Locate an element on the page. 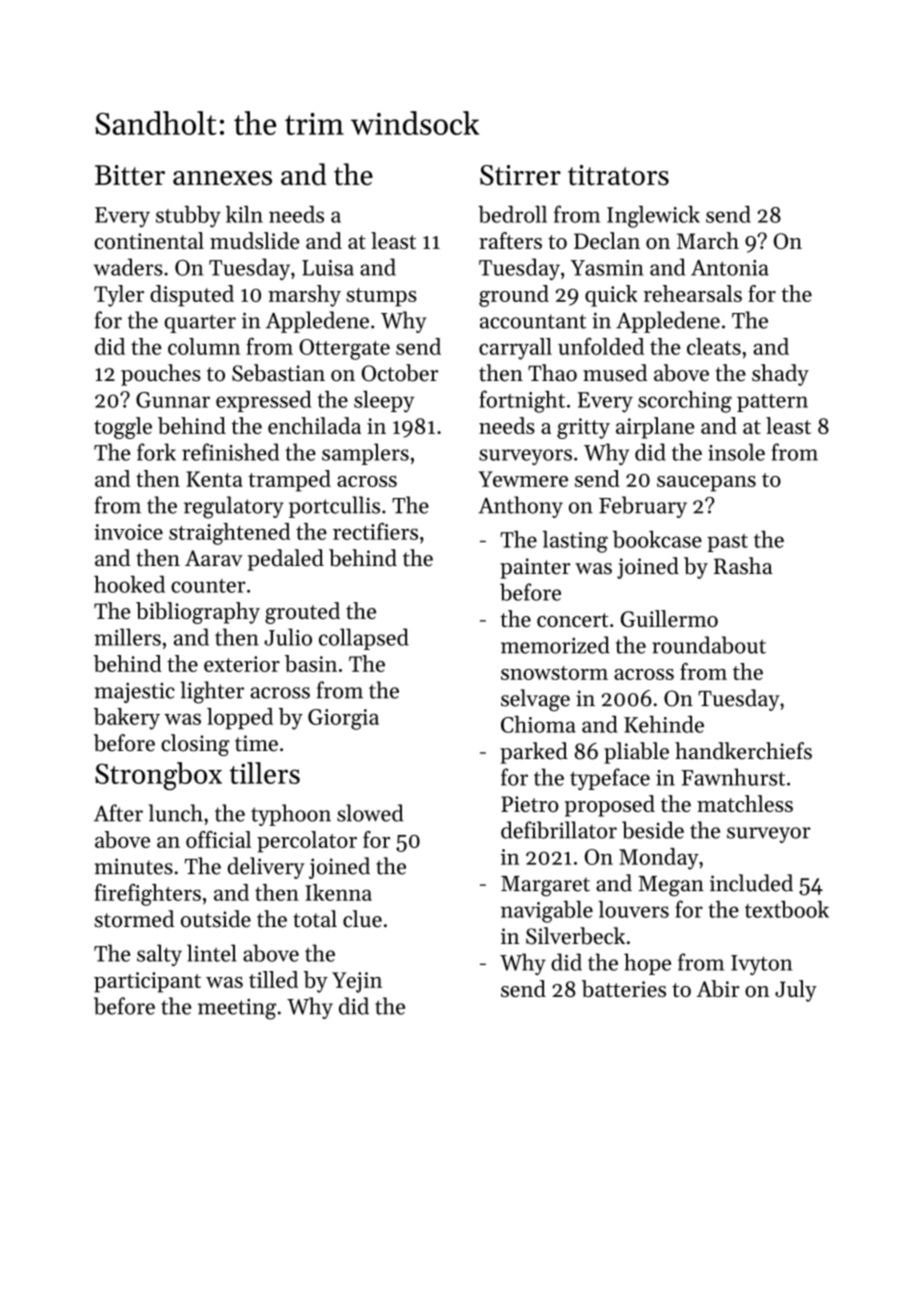  bibliography is located at coordinates (198, 613).
